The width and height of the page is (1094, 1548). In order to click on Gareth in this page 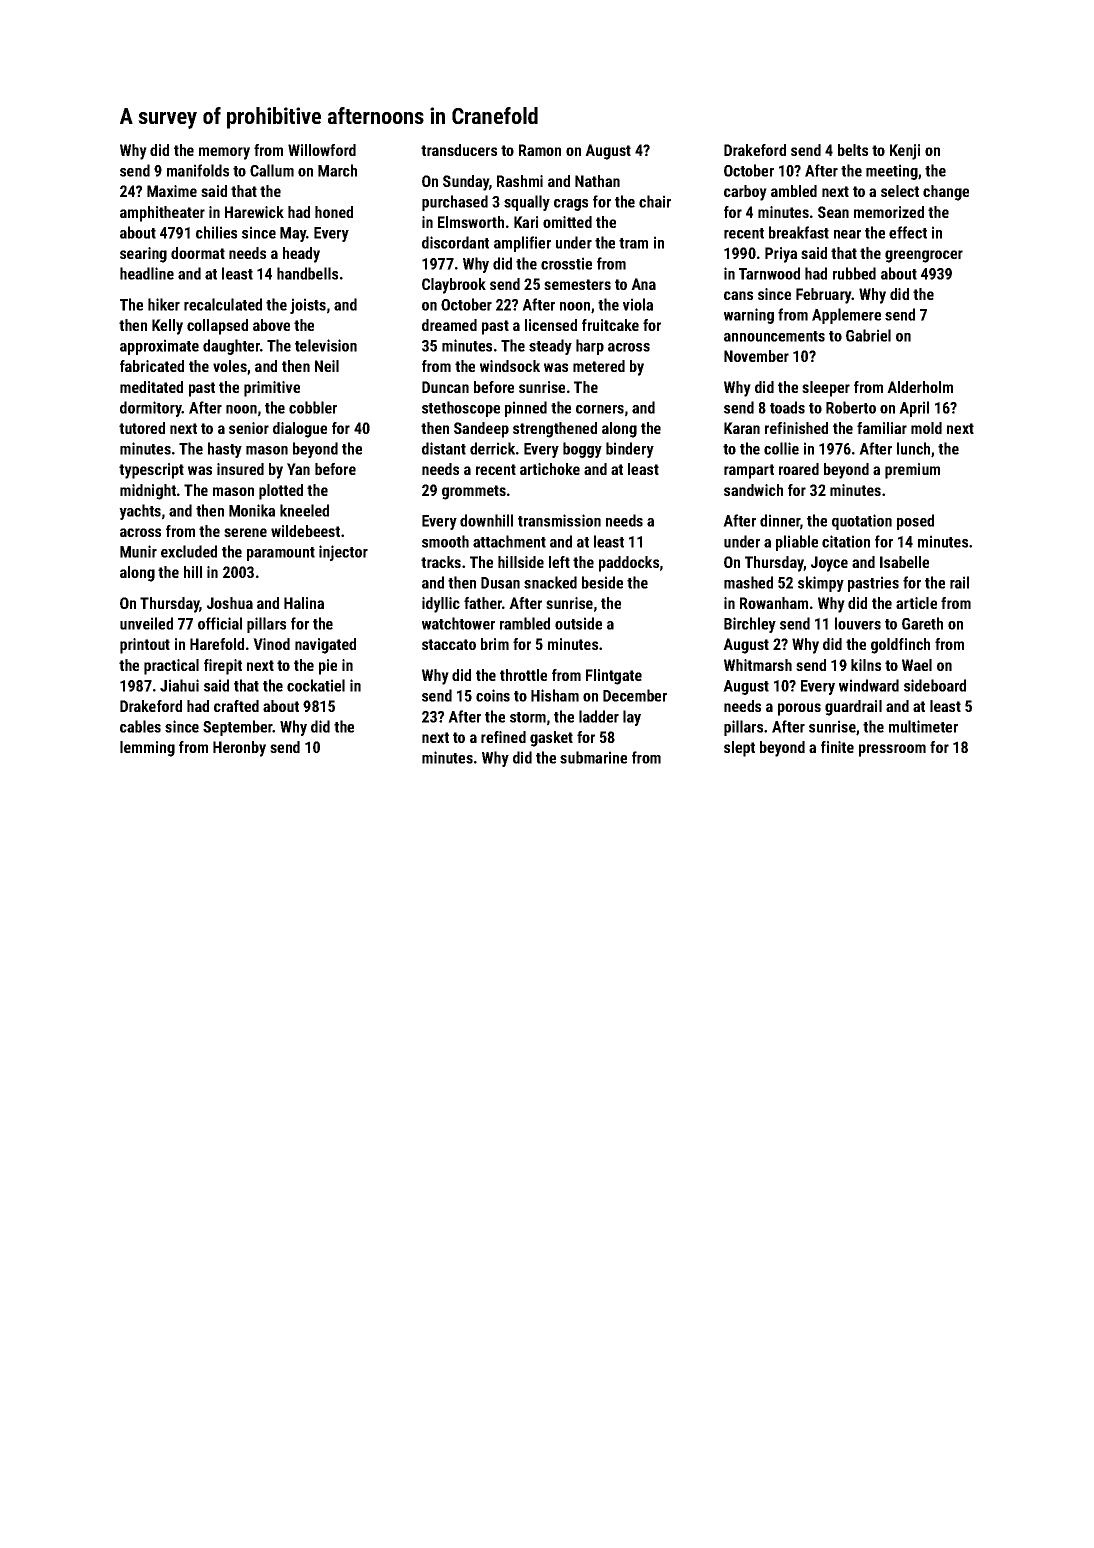, I will do `click(922, 623)`.
